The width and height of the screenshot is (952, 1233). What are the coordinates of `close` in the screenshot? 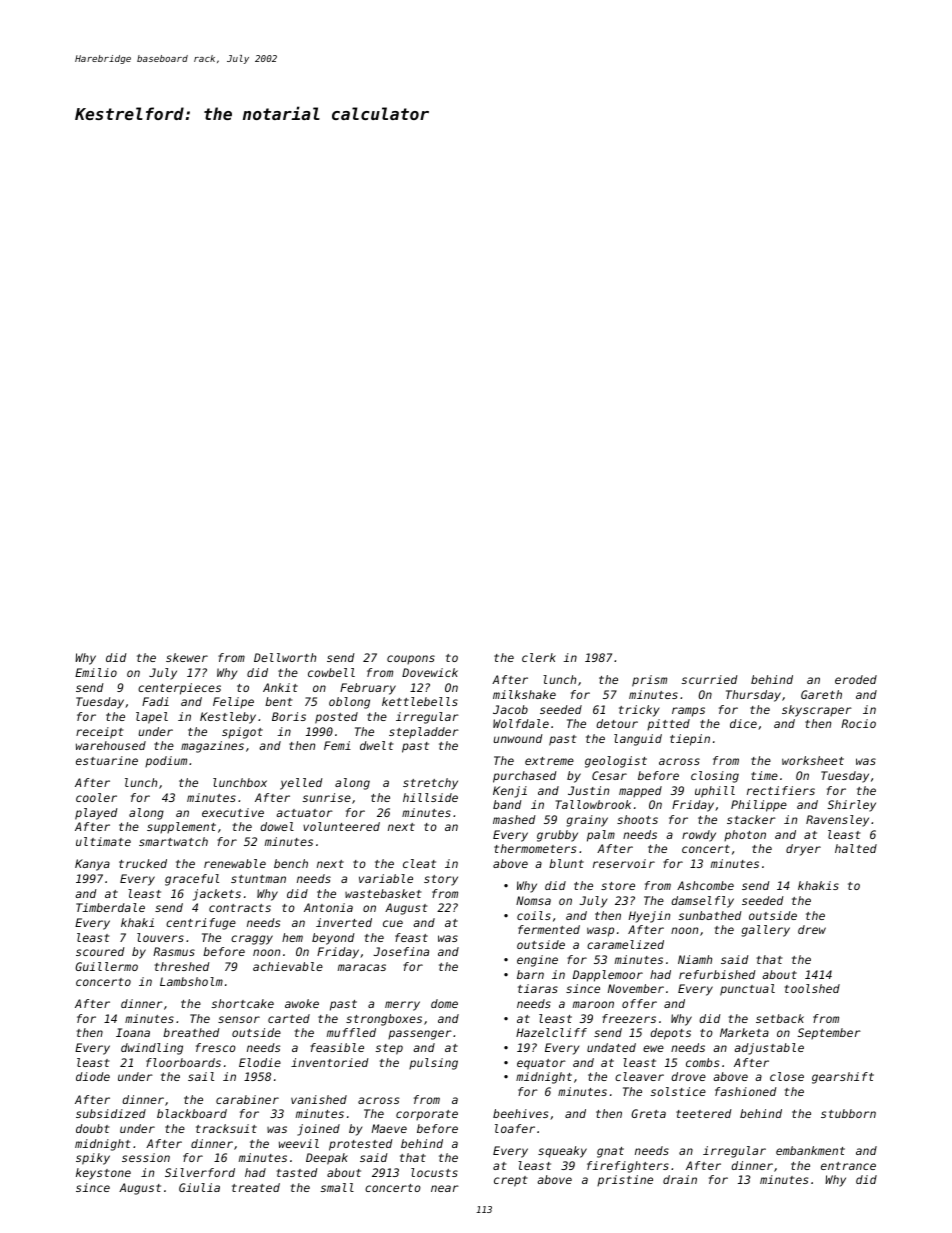 It's located at (787, 1076).
